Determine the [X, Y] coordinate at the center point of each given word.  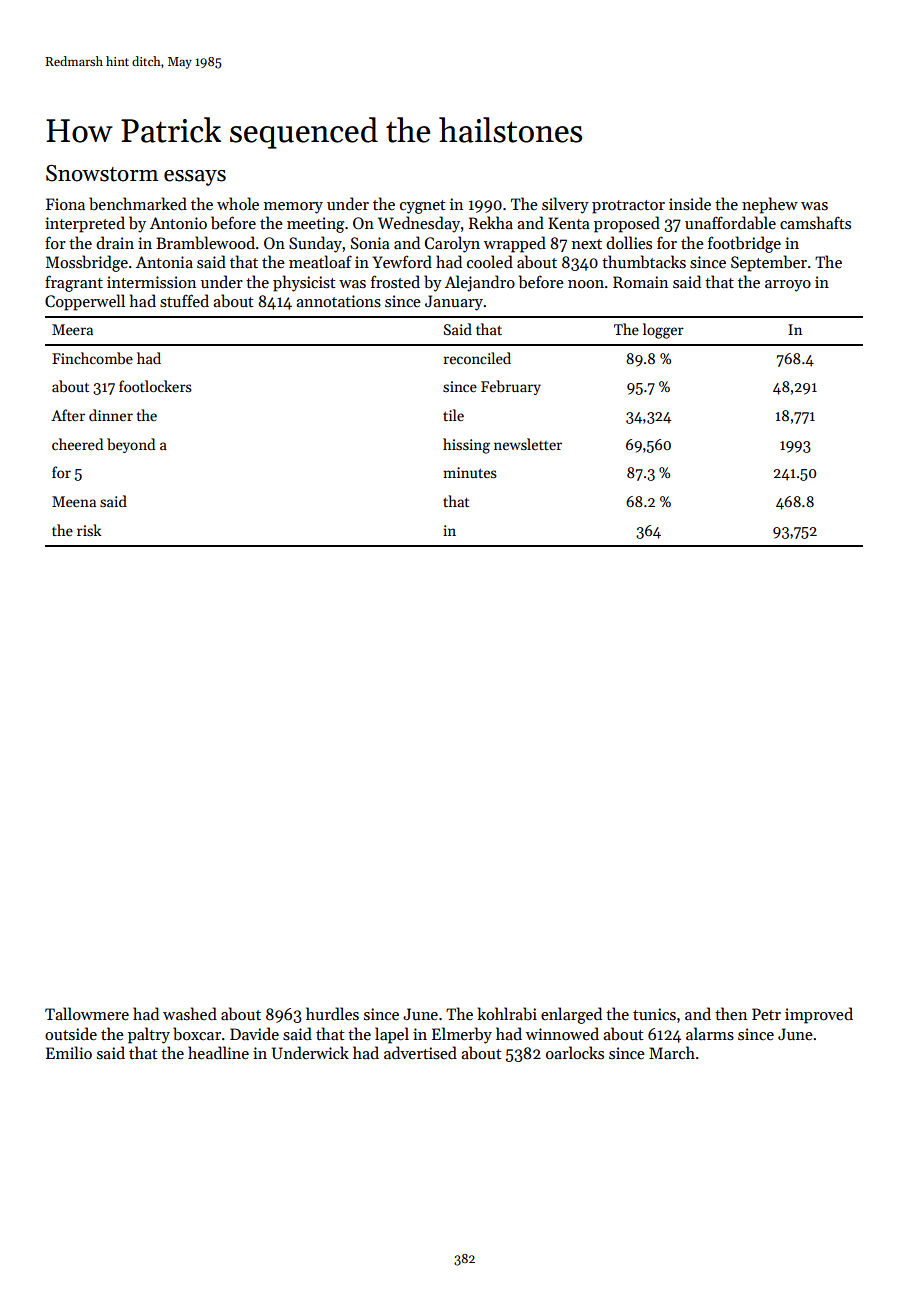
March [672, 1052]
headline [218, 1052]
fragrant [74, 283]
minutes [470, 472]
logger [663, 331]
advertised [420, 1053]
